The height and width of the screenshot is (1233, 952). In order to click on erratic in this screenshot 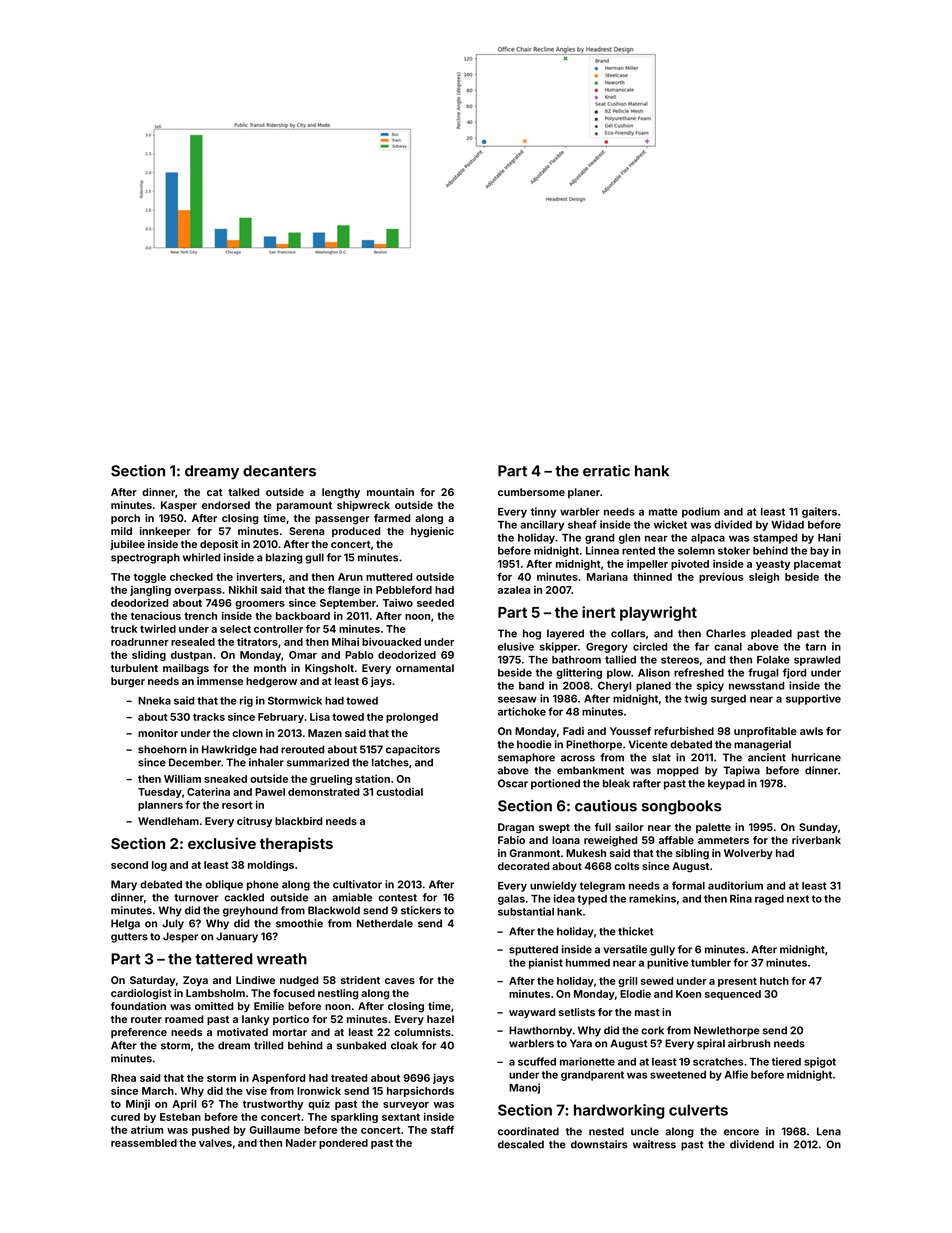, I will do `click(606, 471)`.
